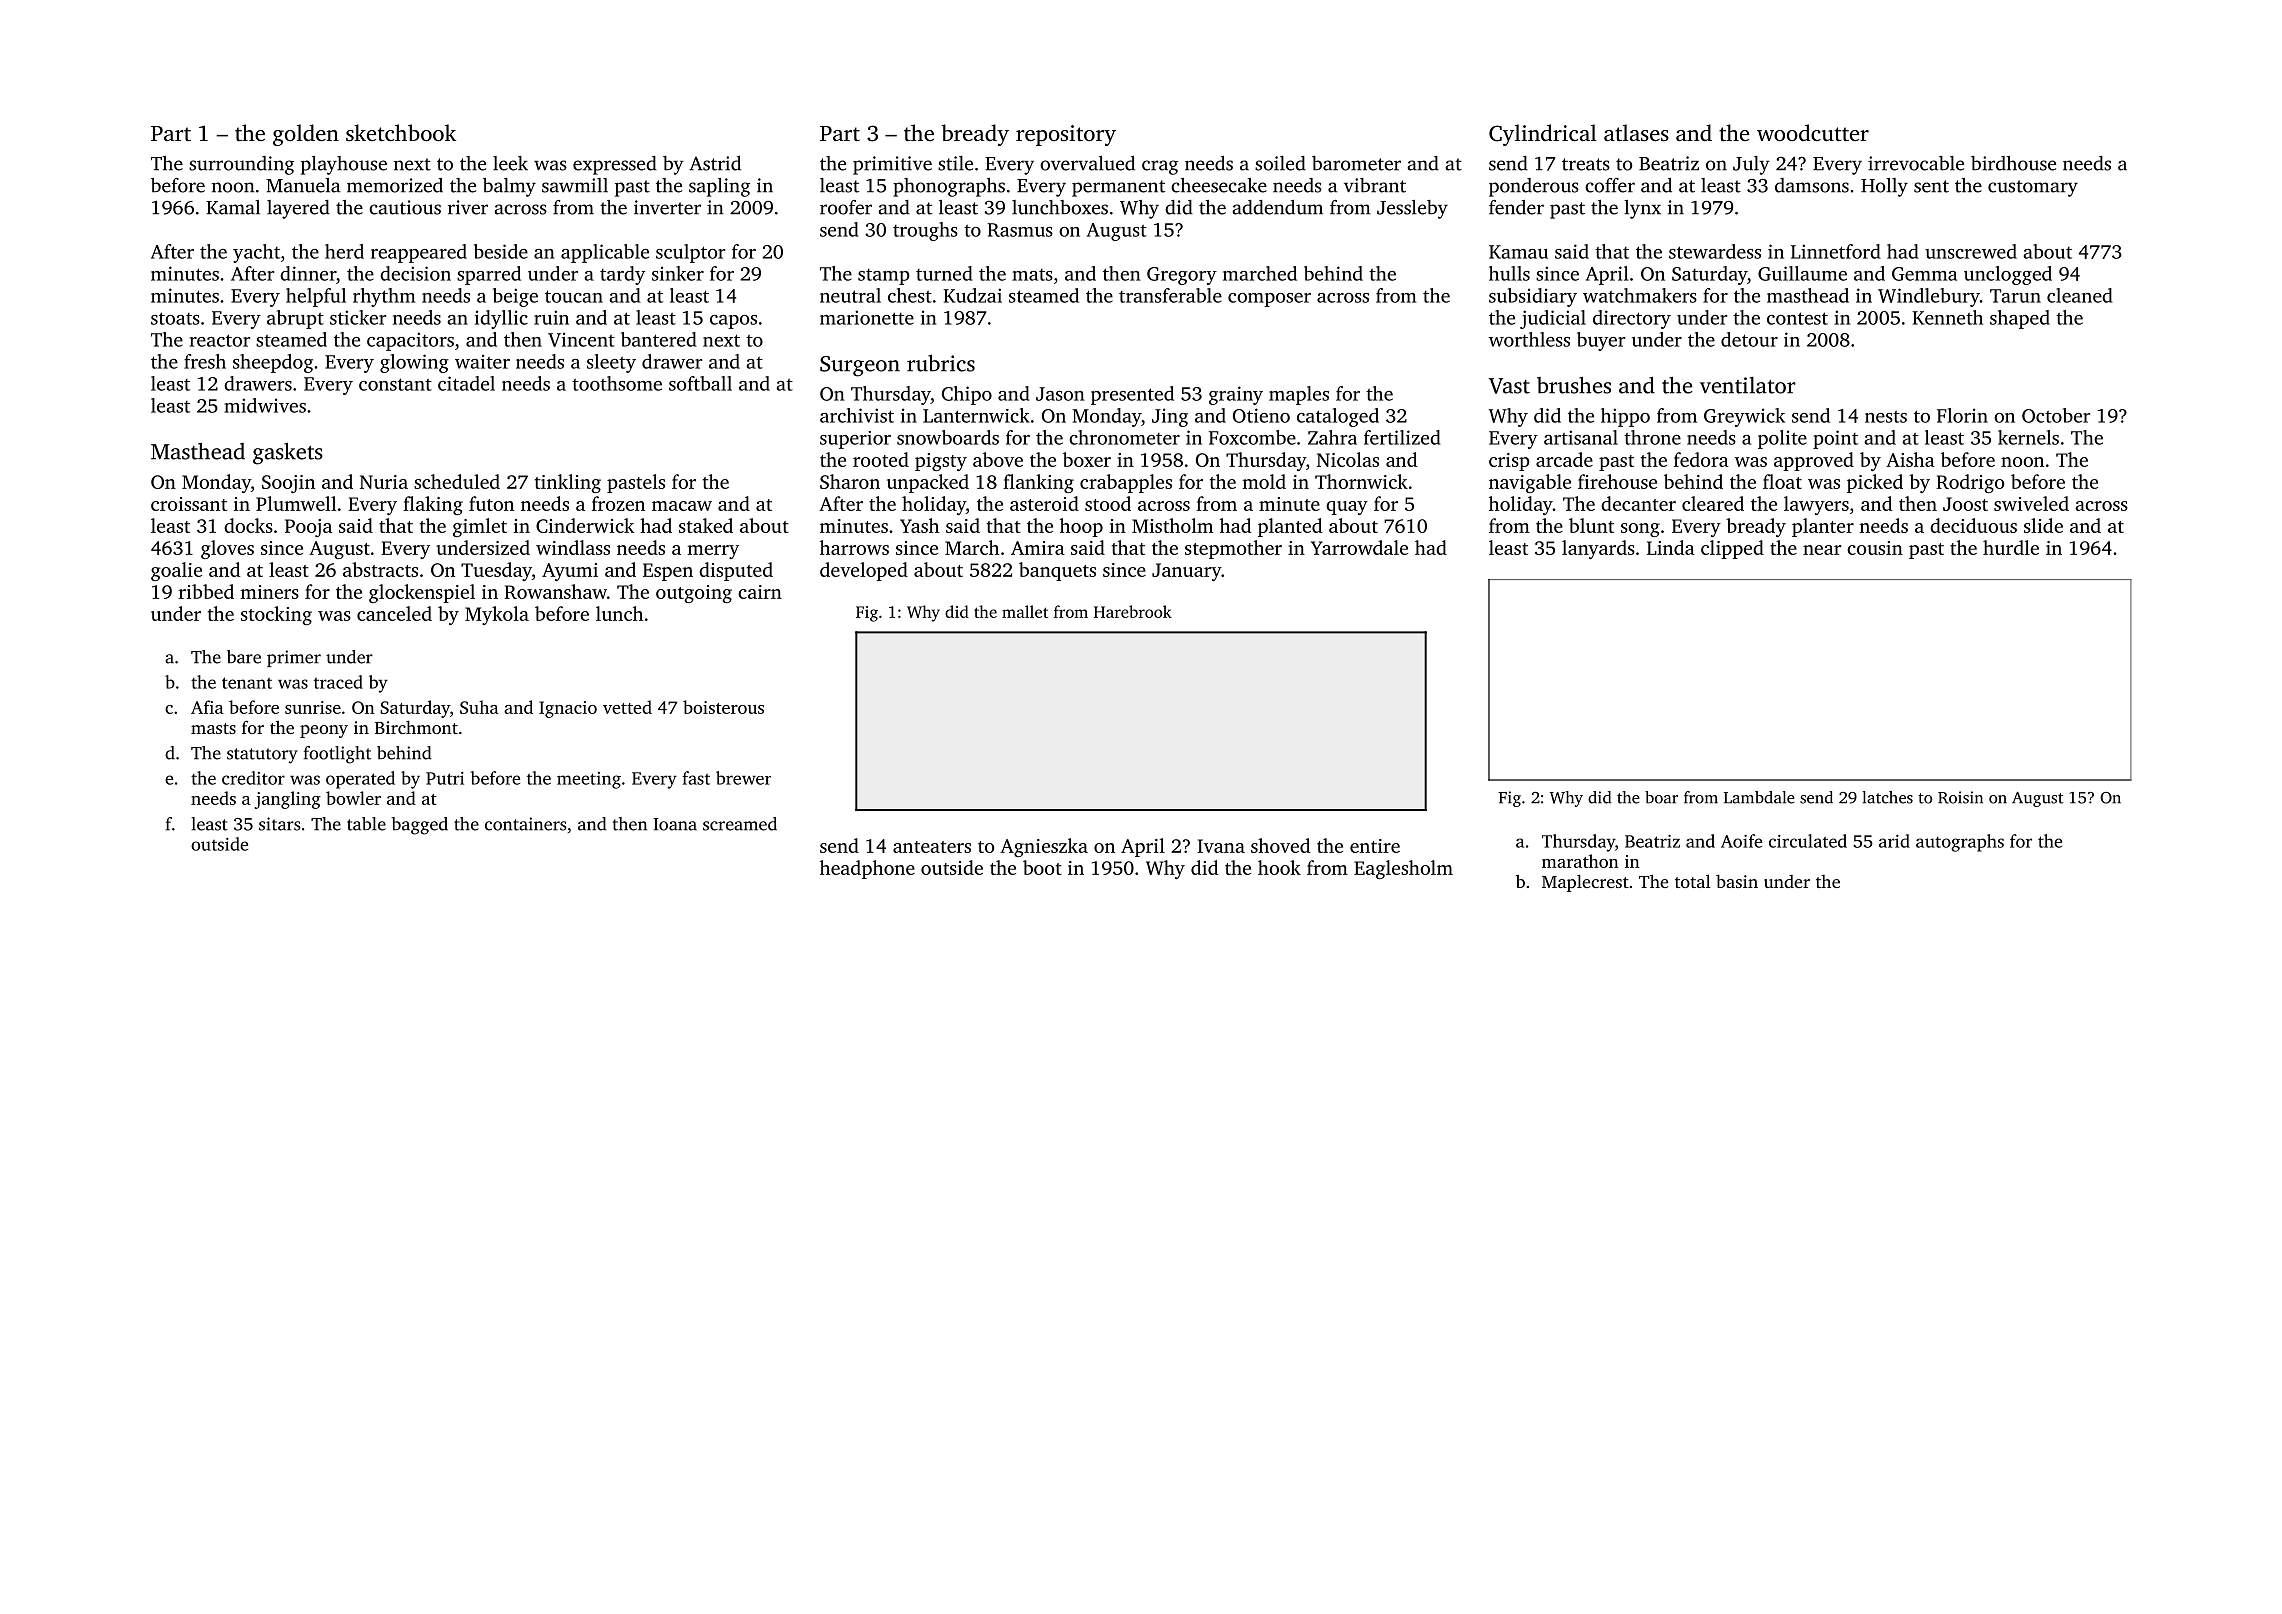 Image resolution: width=2282 pixels, height=1614 pixels. What do you see at coordinates (857, 415) in the document?
I see `archivist` at bounding box center [857, 415].
